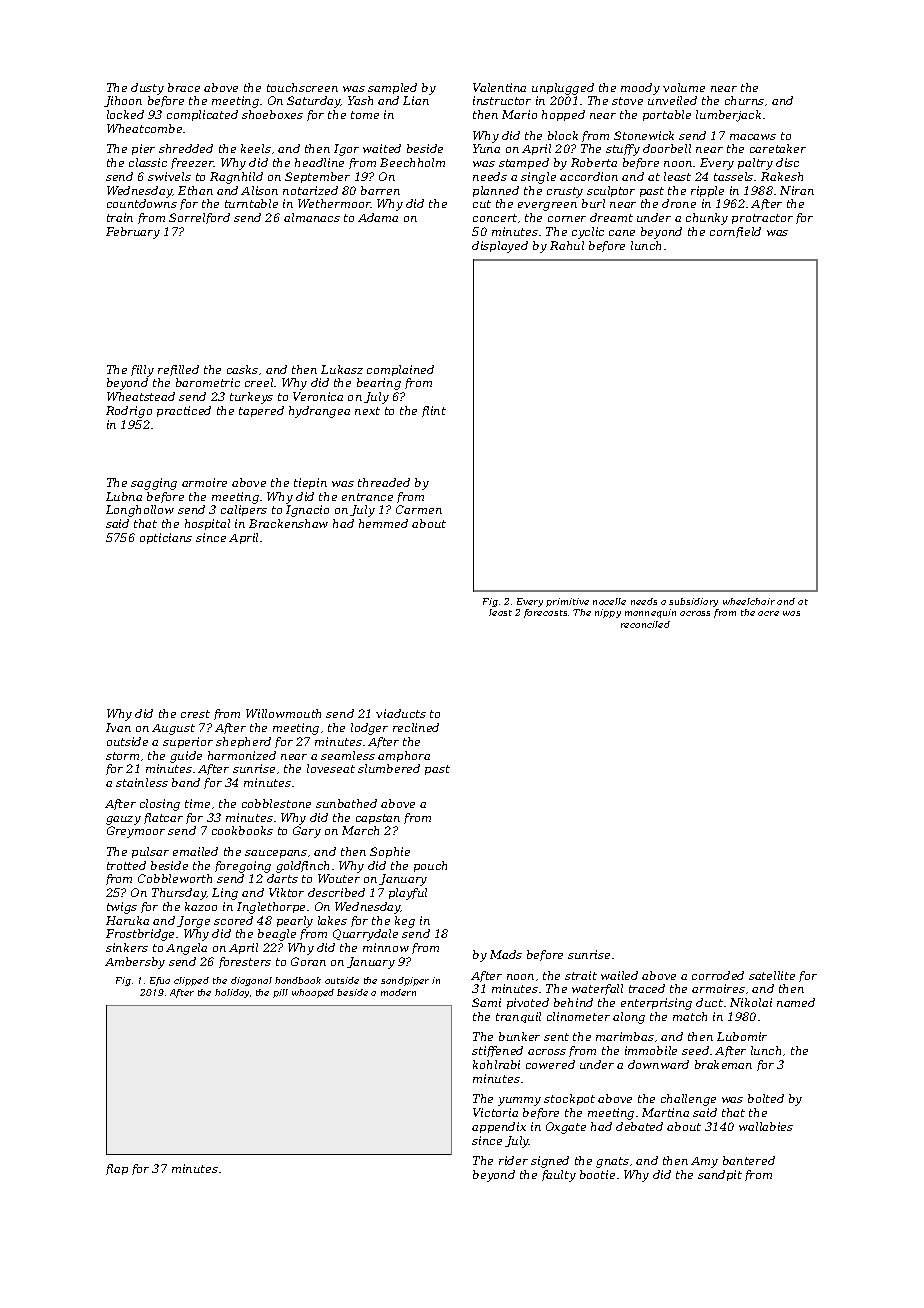 This document has height=1308, width=924. What do you see at coordinates (718, 975) in the document?
I see `corroded` at bounding box center [718, 975].
